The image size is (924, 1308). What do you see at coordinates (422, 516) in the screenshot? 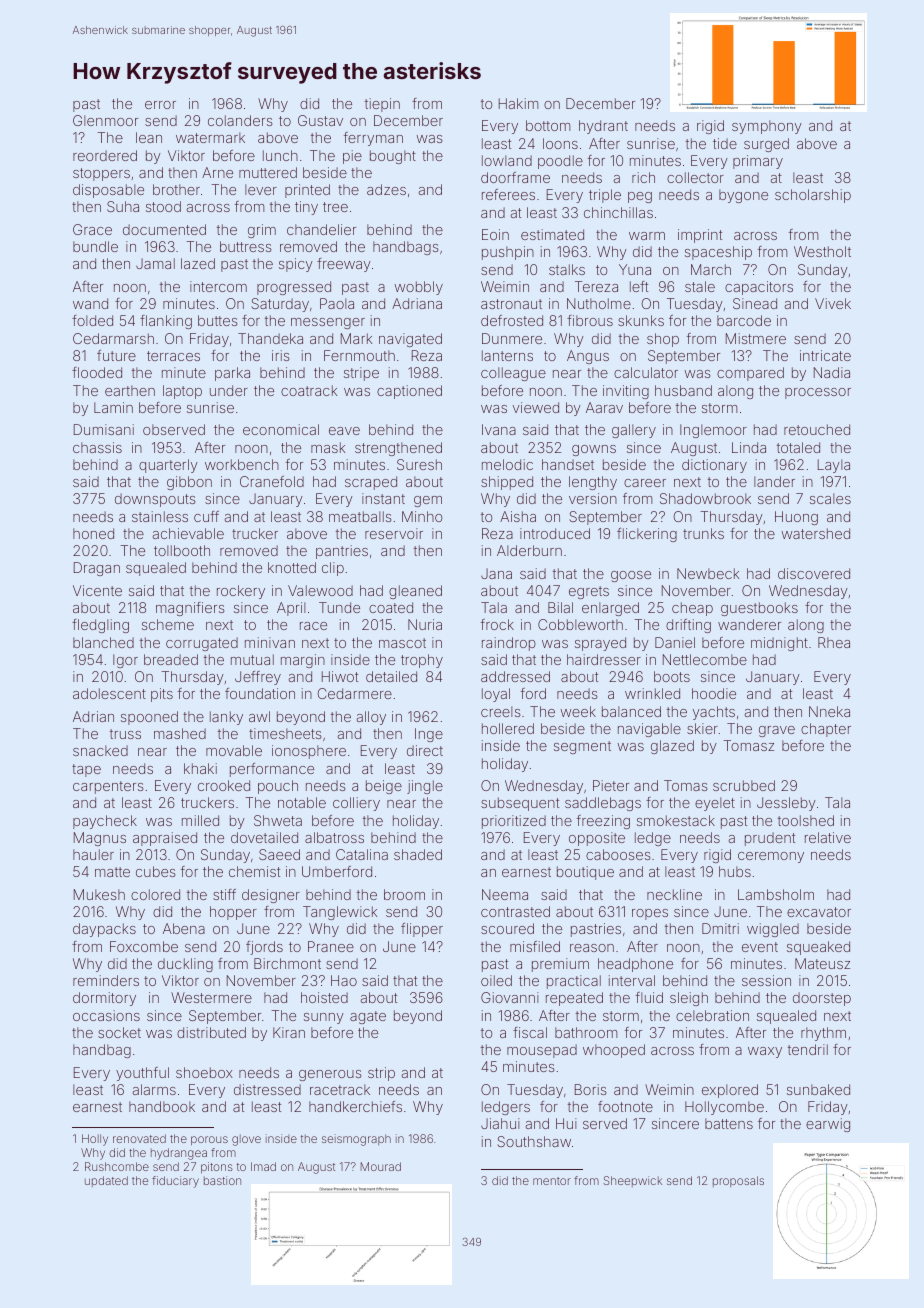
I see `Minho` at bounding box center [422, 516].
